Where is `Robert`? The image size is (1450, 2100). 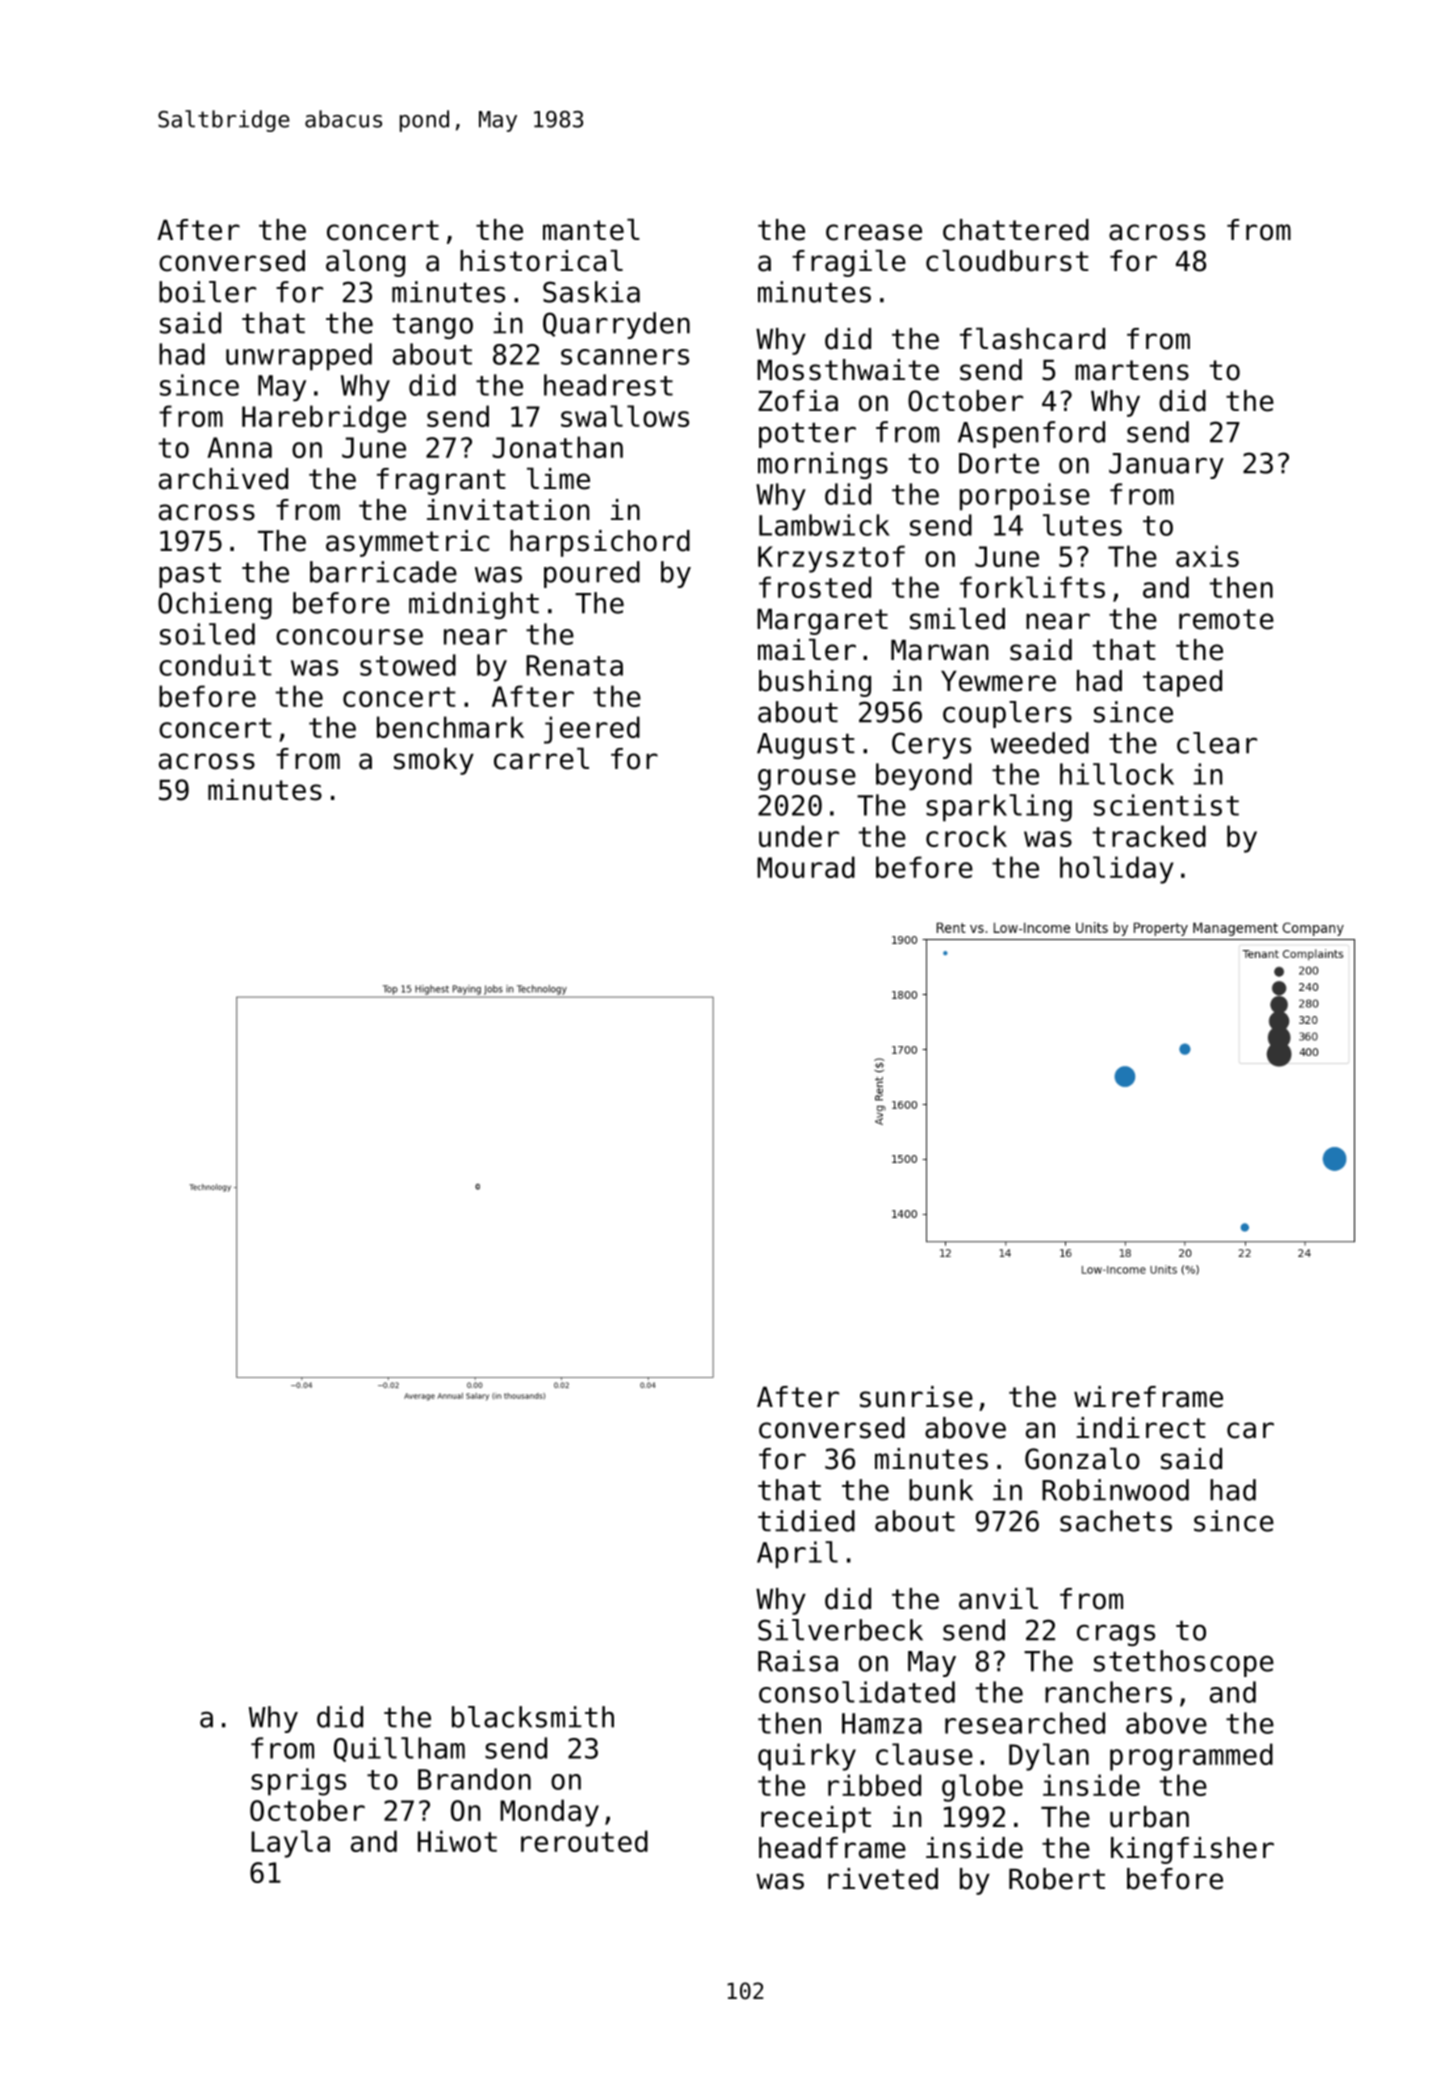
Robert is located at coordinates (1057, 1879).
